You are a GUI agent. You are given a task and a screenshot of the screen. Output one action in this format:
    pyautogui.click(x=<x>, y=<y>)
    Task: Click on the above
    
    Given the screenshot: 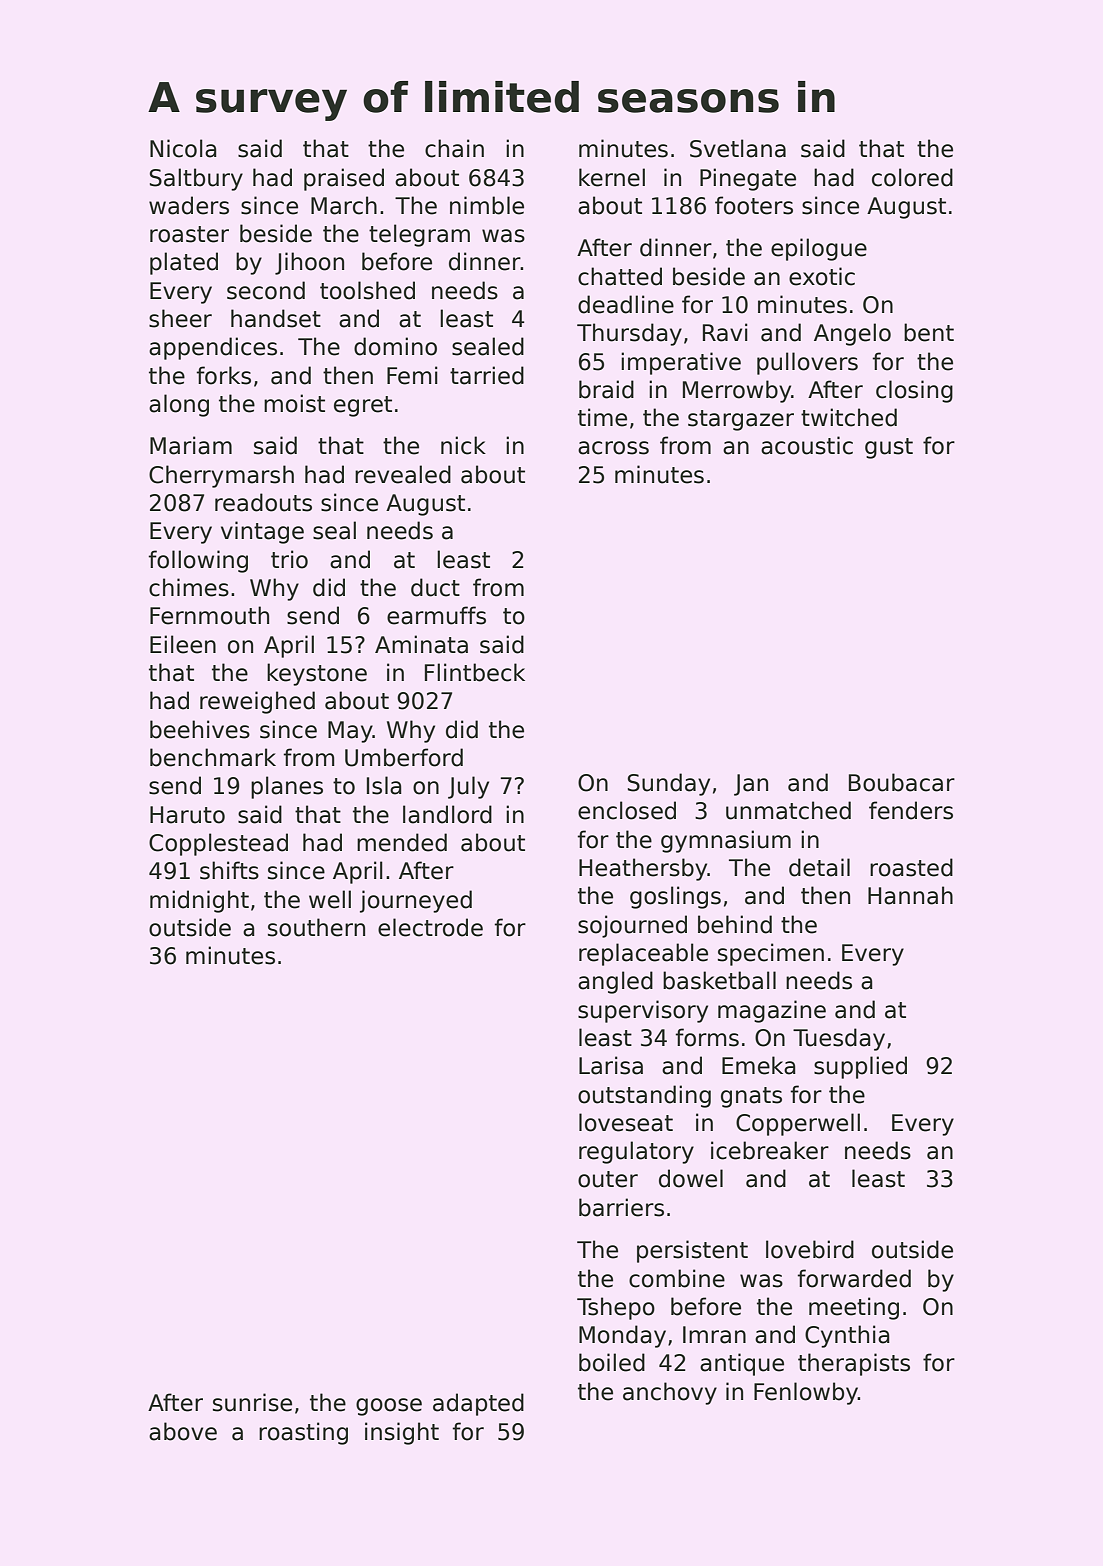 What is the action you would take?
    pyautogui.click(x=183, y=1431)
